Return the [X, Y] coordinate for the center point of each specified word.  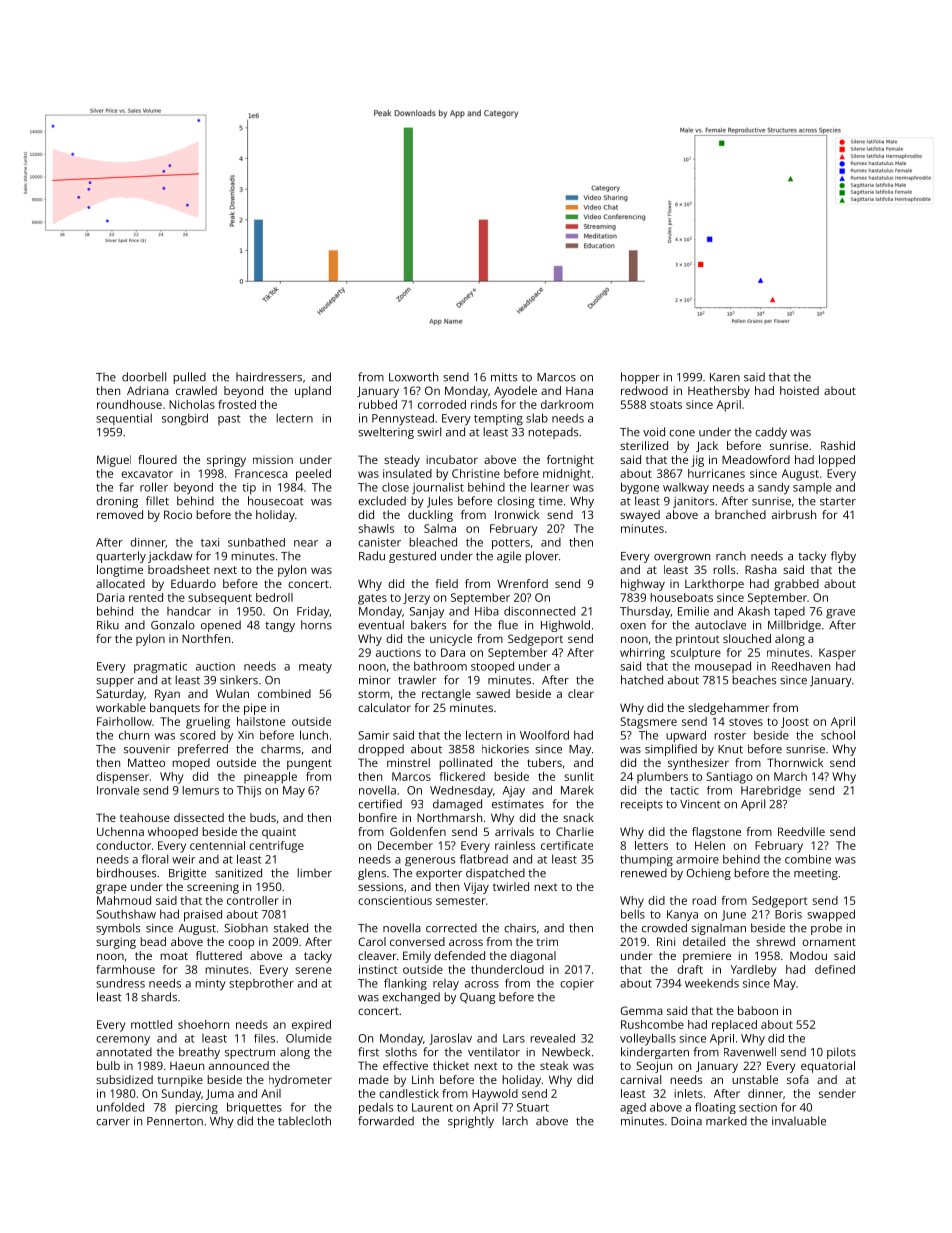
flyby [843, 557]
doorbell [144, 377]
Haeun [187, 1066]
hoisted [799, 390]
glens [372, 874]
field [446, 583]
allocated [120, 583]
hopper [640, 378]
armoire [697, 859]
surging [116, 943]
